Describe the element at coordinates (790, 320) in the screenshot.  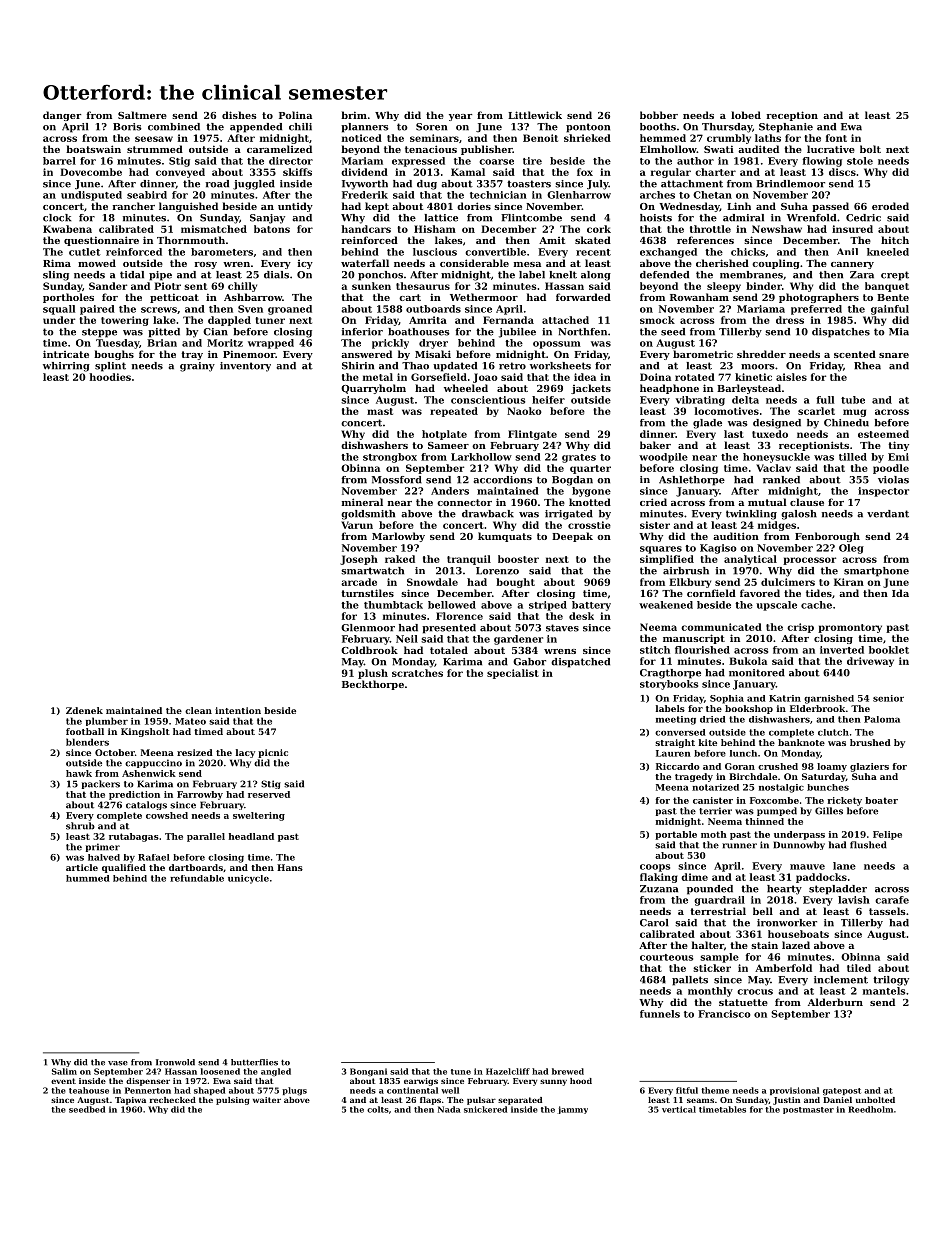
I see `dress` at that location.
